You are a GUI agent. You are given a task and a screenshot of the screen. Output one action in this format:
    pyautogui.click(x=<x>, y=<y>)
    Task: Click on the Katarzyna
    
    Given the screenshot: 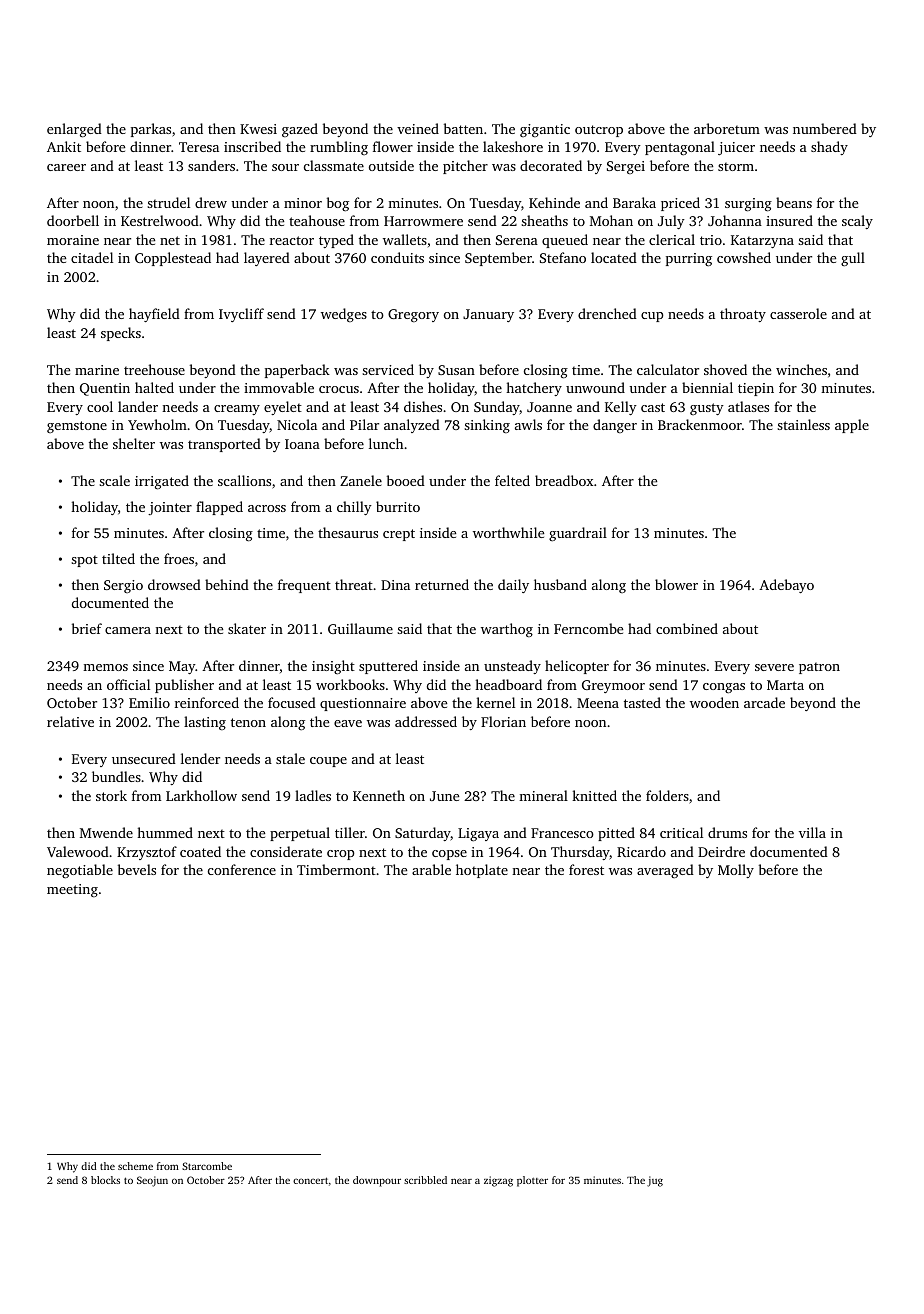 What is the action you would take?
    pyautogui.click(x=762, y=241)
